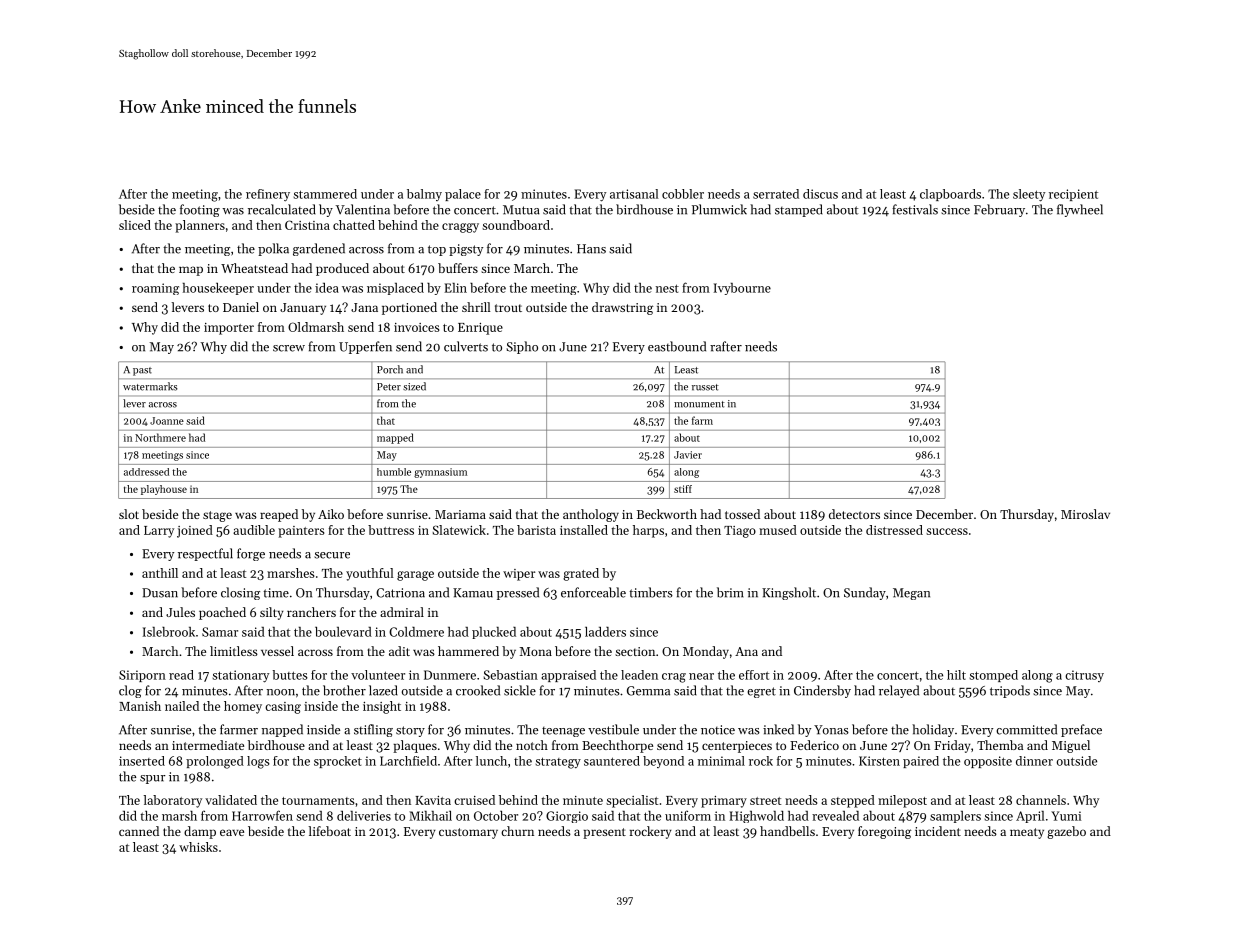  What do you see at coordinates (329, 831) in the screenshot?
I see `lifeboat` at bounding box center [329, 831].
